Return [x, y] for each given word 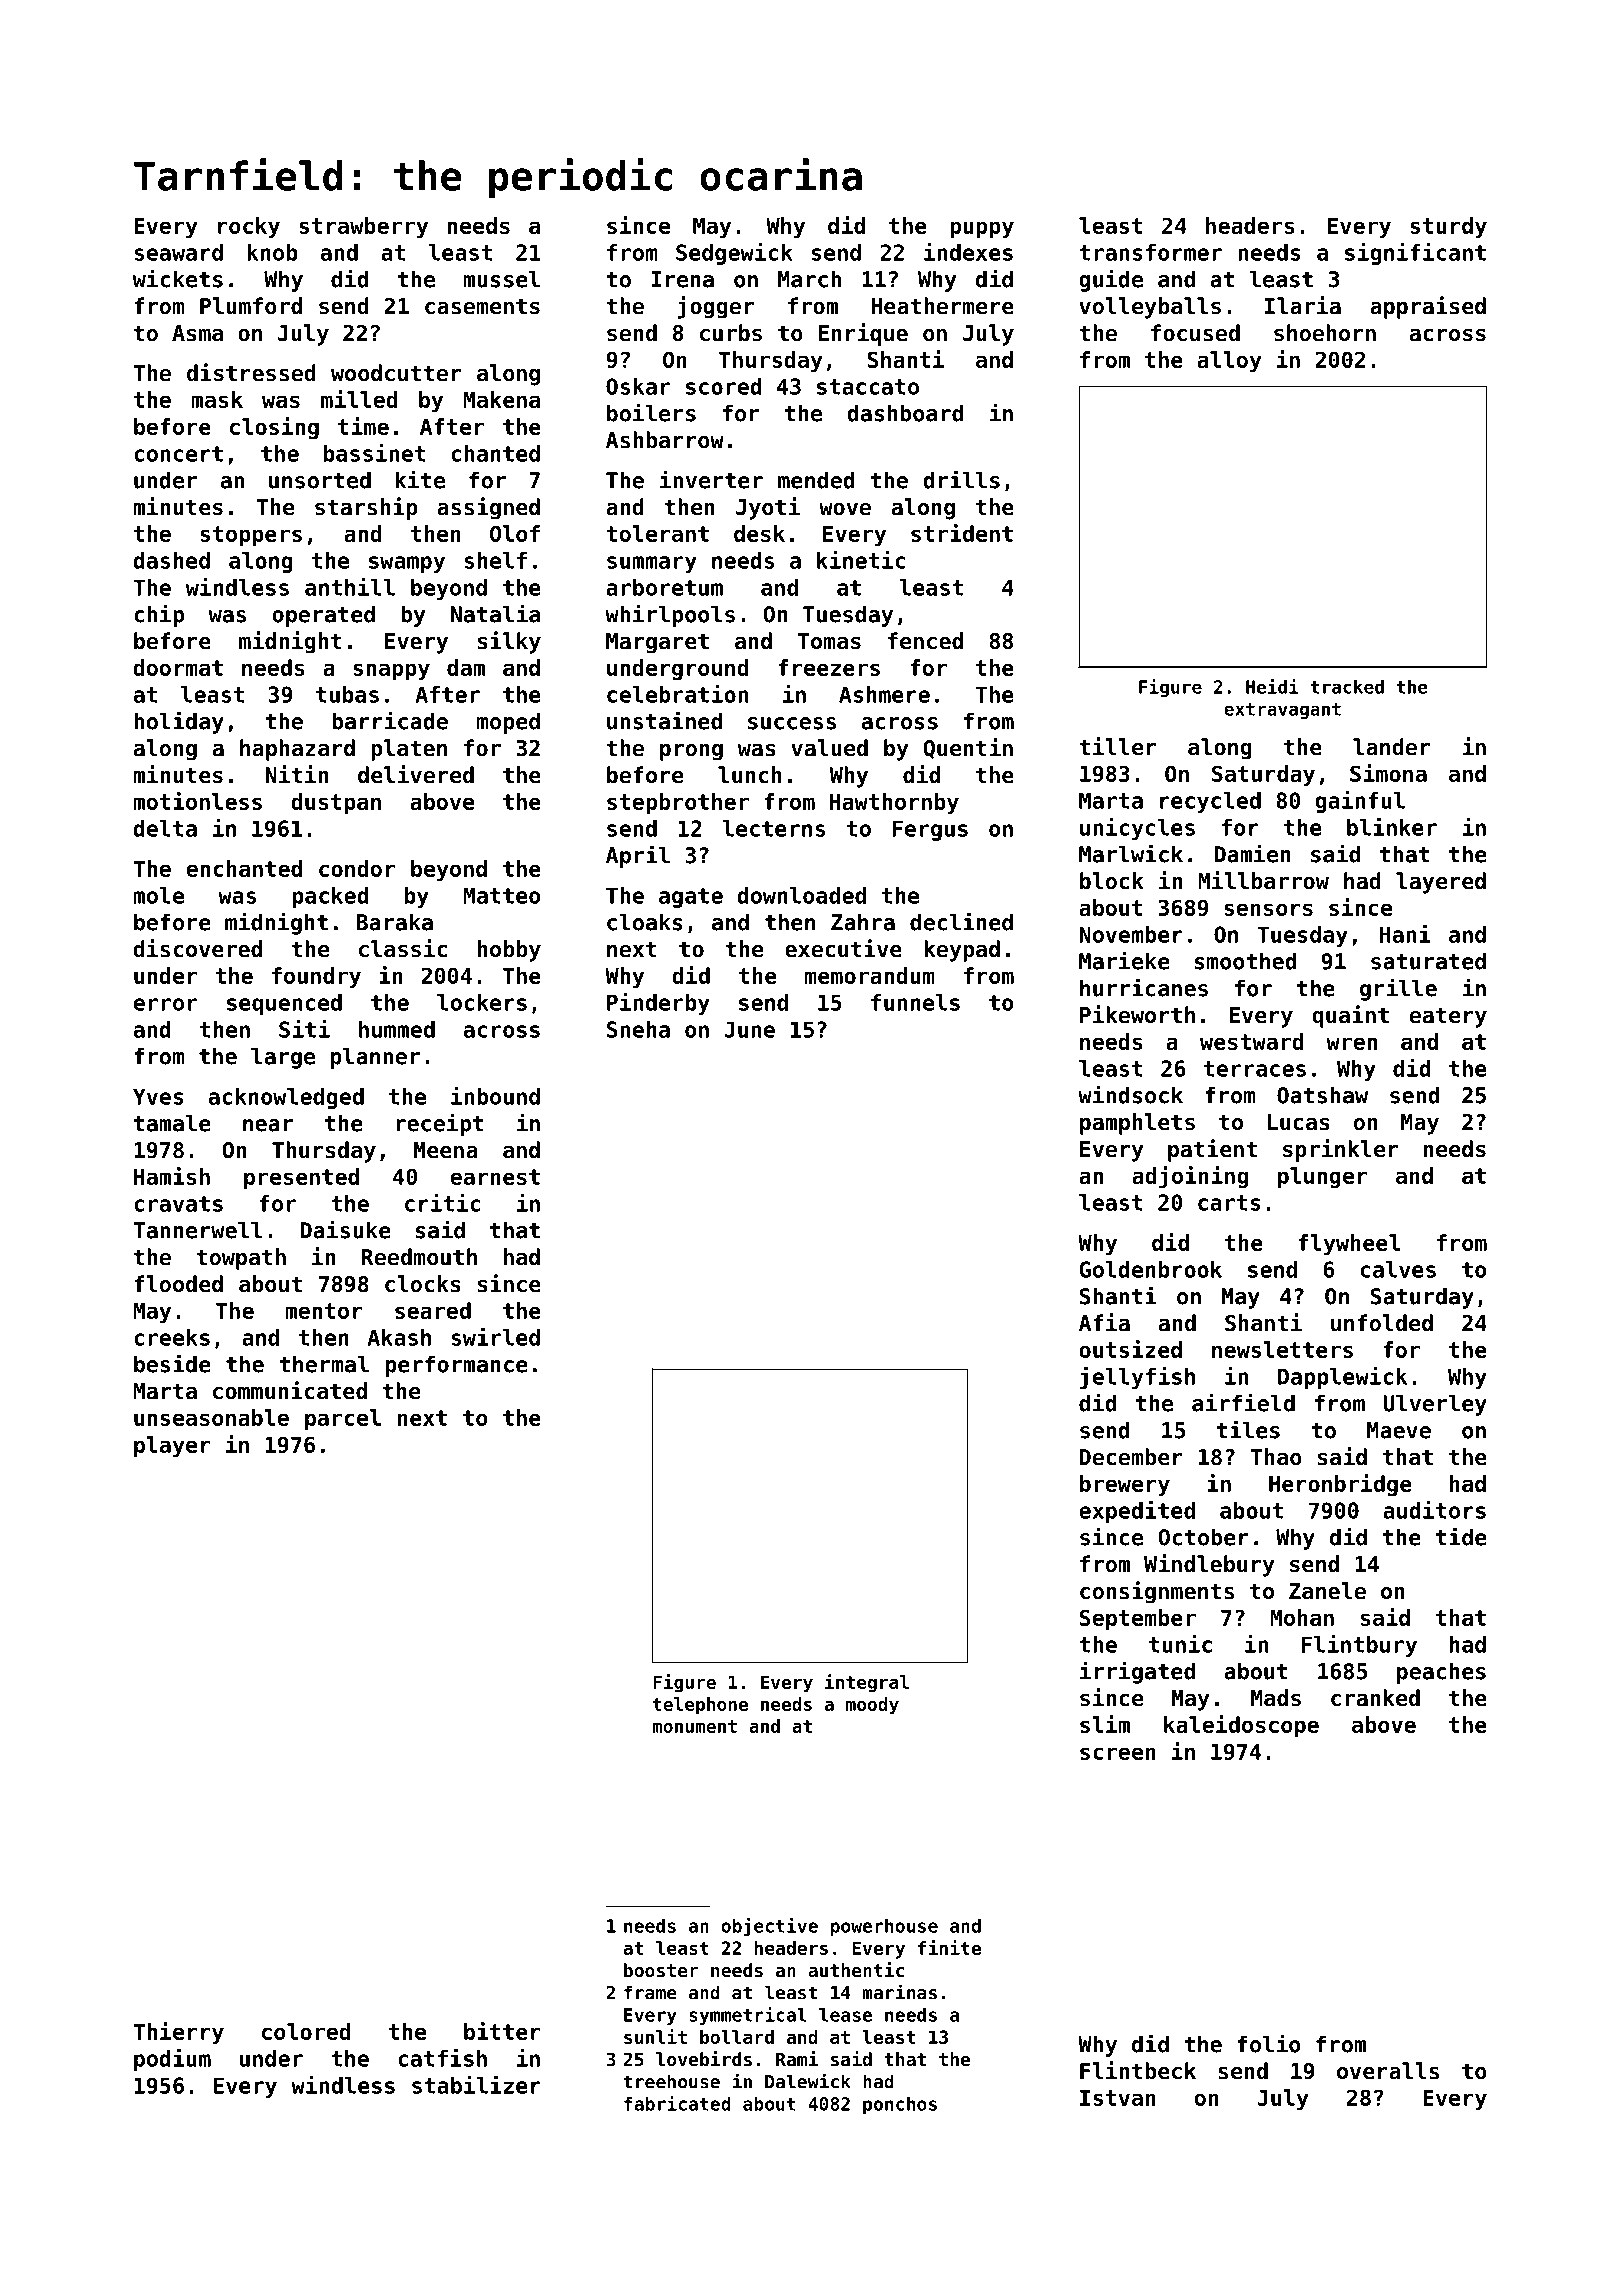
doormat [178, 667]
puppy [982, 230]
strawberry [363, 228]
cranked [1375, 1698]
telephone [700, 1706]
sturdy [1448, 228]
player [172, 1447]
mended [816, 480]
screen [1118, 1753]
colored [306, 2031]
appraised [1428, 307]
